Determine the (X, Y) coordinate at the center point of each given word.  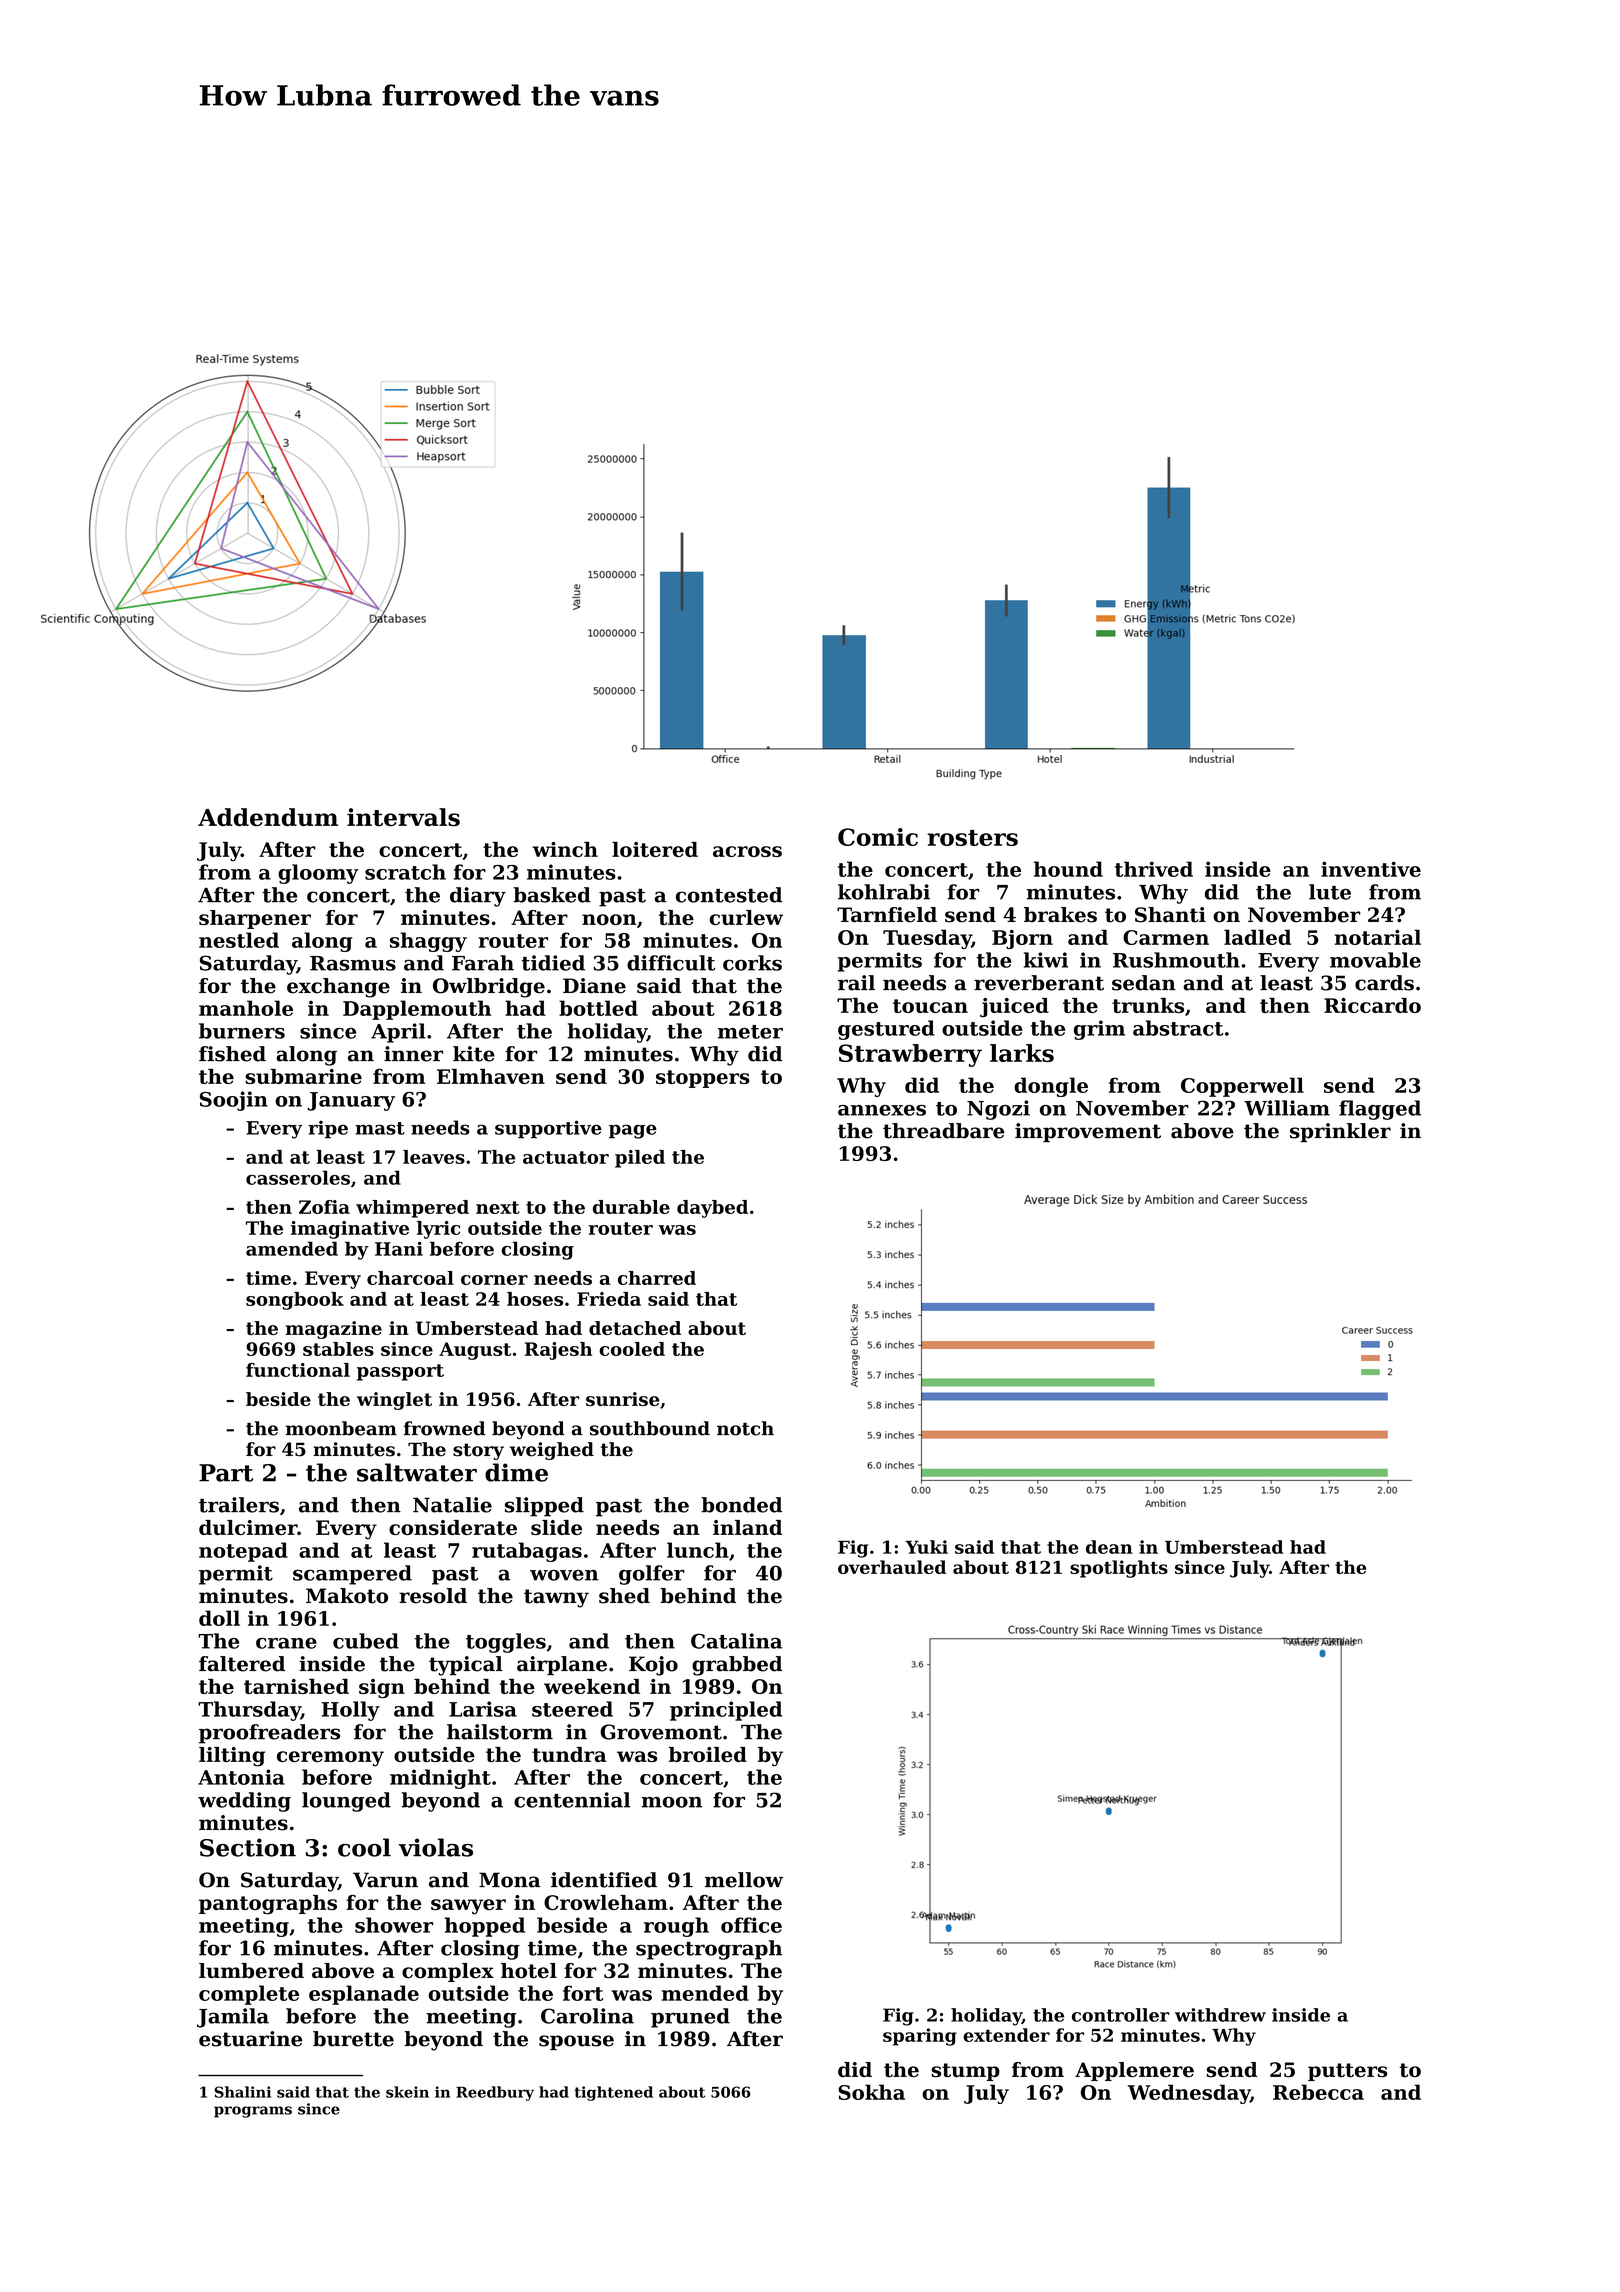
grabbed (737, 1666)
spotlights (1119, 1569)
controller (1120, 2015)
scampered (352, 1575)
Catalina (736, 1641)
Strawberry (910, 1055)
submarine (303, 1076)
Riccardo (1372, 1005)
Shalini (243, 2092)
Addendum (268, 817)
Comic (878, 837)
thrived (1154, 869)
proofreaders (269, 1734)
